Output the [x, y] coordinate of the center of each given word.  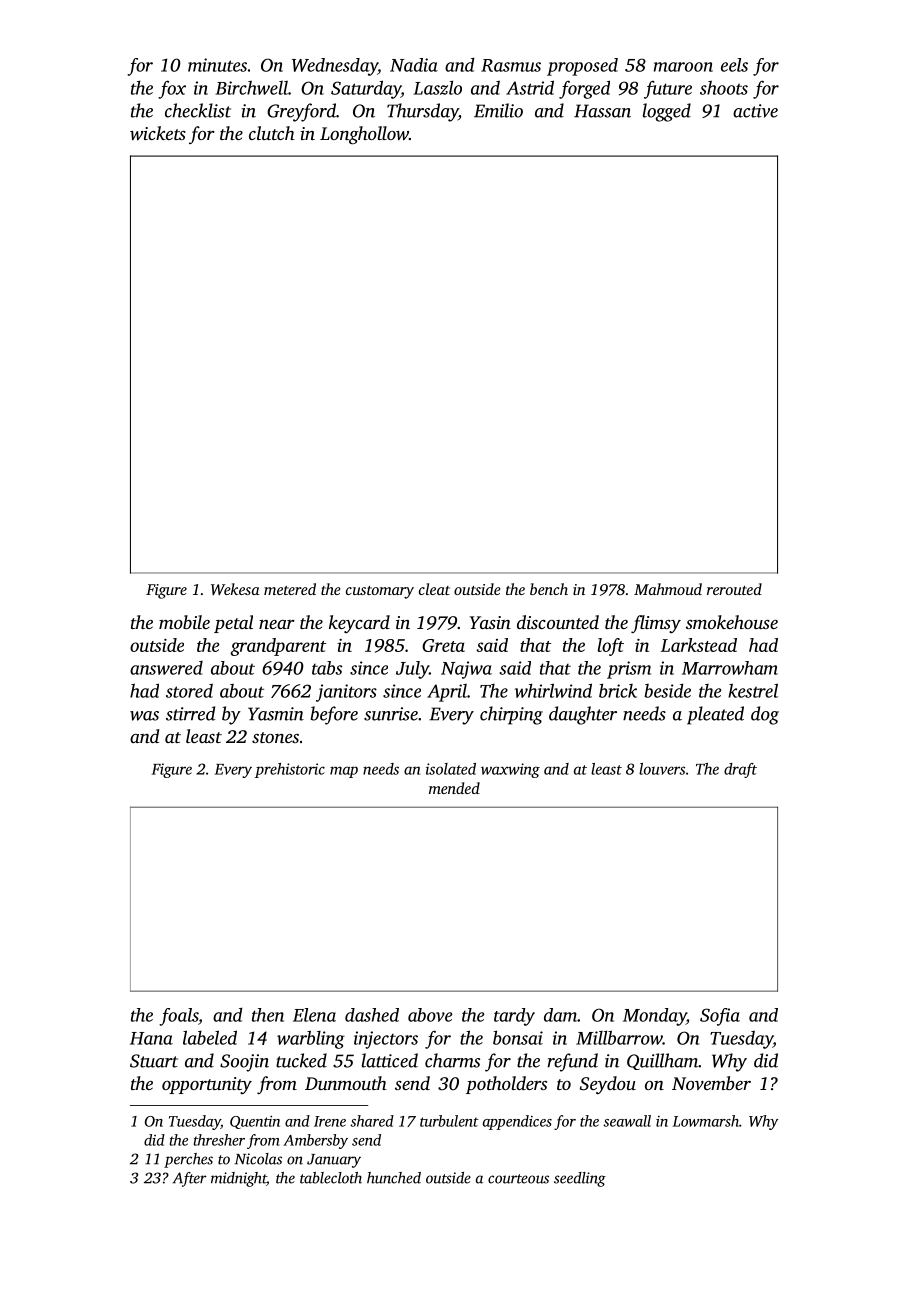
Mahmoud [668, 589]
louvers [662, 769]
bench [549, 589]
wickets [158, 133]
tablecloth [331, 1178]
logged [667, 112]
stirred [190, 713]
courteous [518, 1179]
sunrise [391, 714]
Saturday [366, 89]
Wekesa [235, 589]
